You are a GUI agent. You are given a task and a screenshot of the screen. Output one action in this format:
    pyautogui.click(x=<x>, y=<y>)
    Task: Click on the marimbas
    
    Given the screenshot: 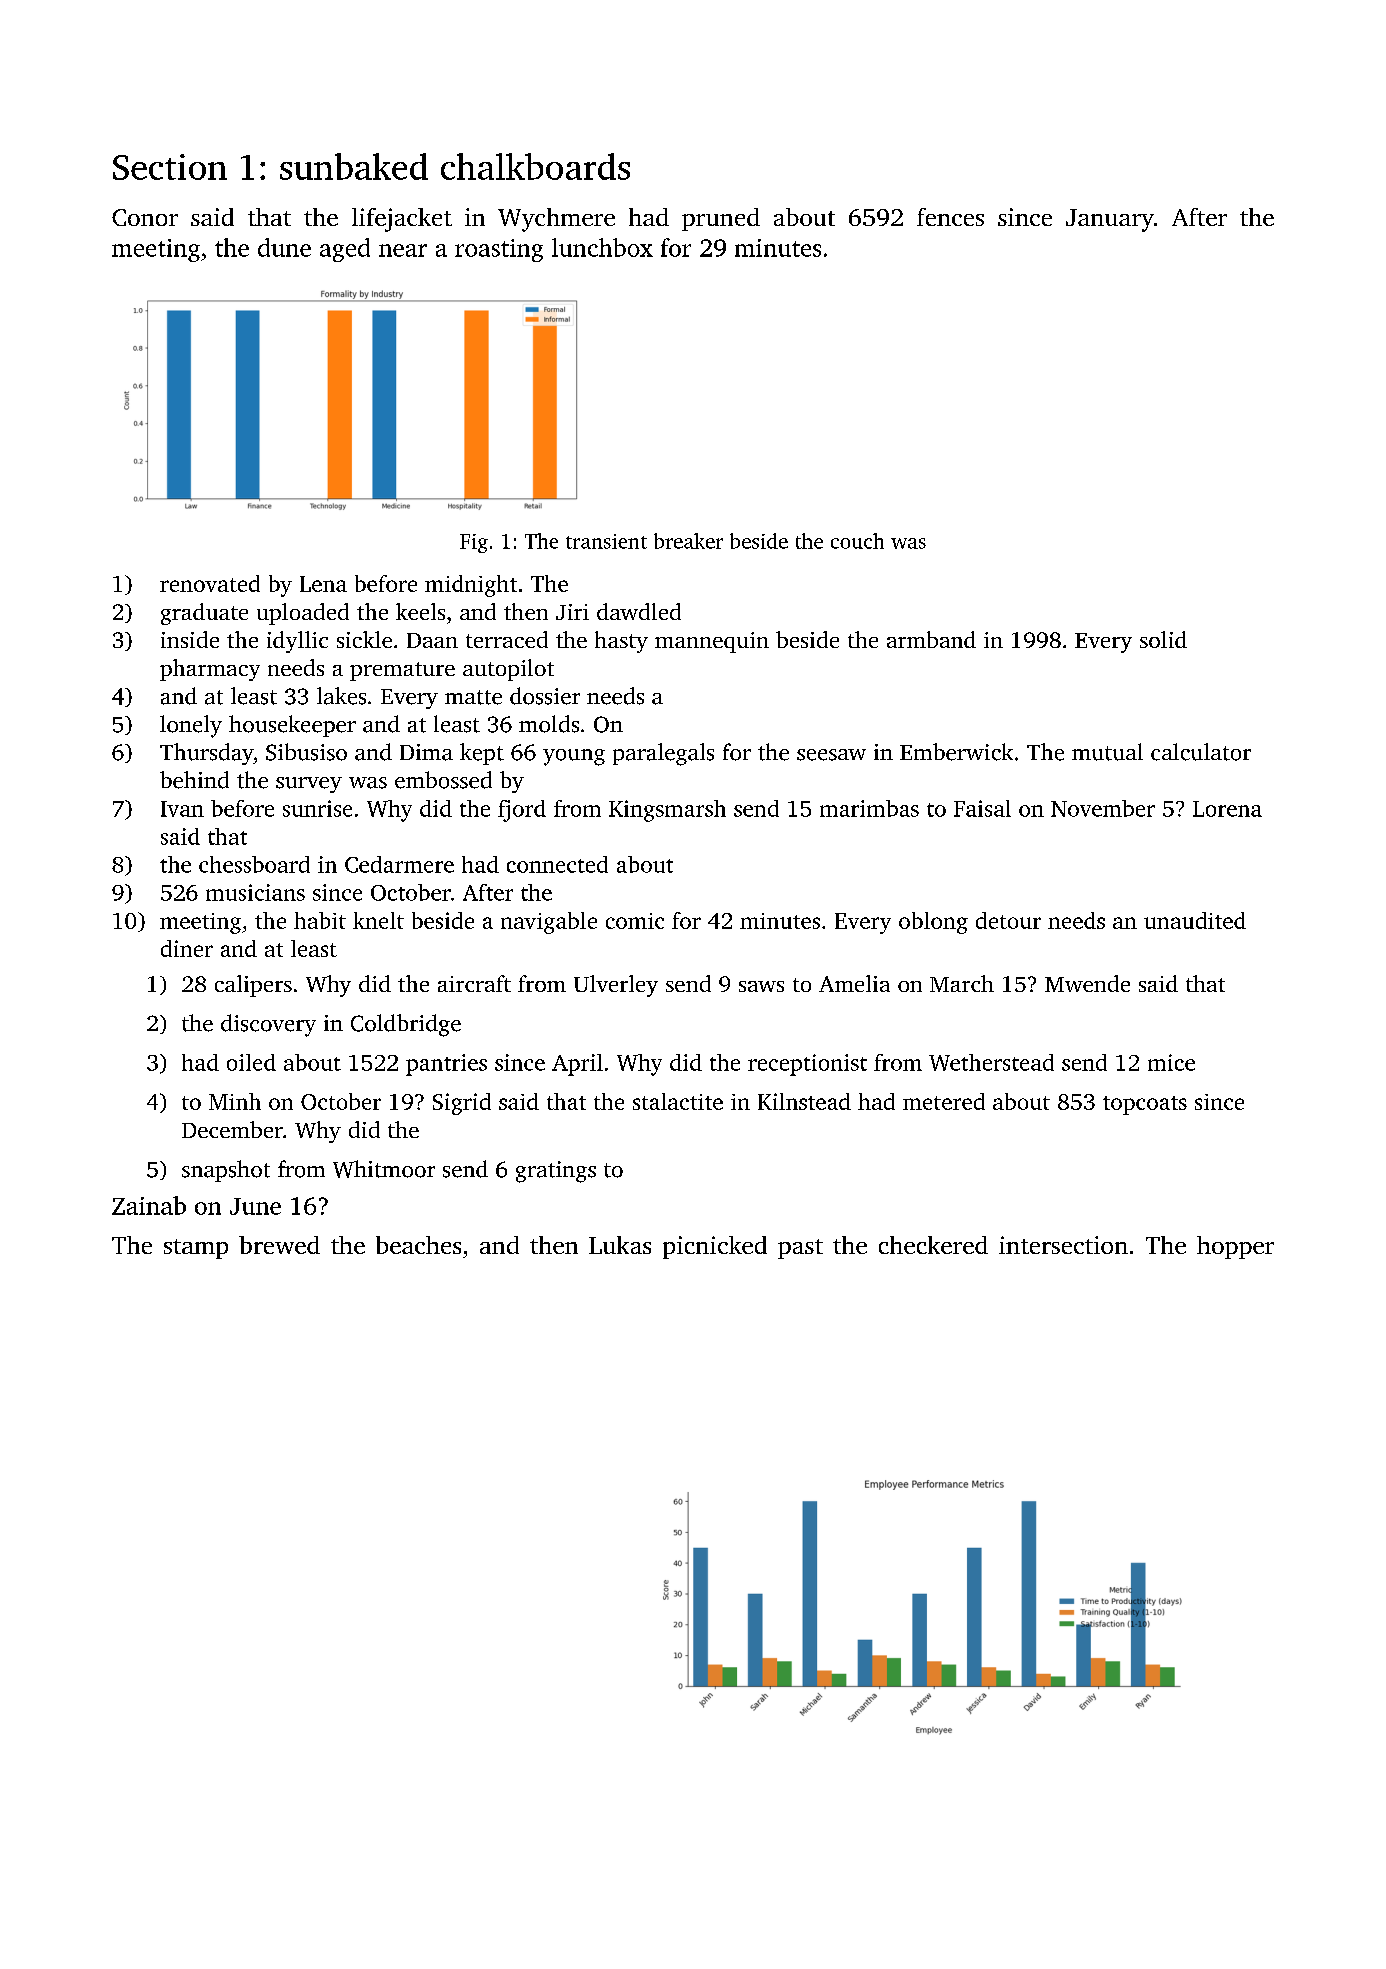 What is the action you would take?
    pyautogui.click(x=869, y=808)
